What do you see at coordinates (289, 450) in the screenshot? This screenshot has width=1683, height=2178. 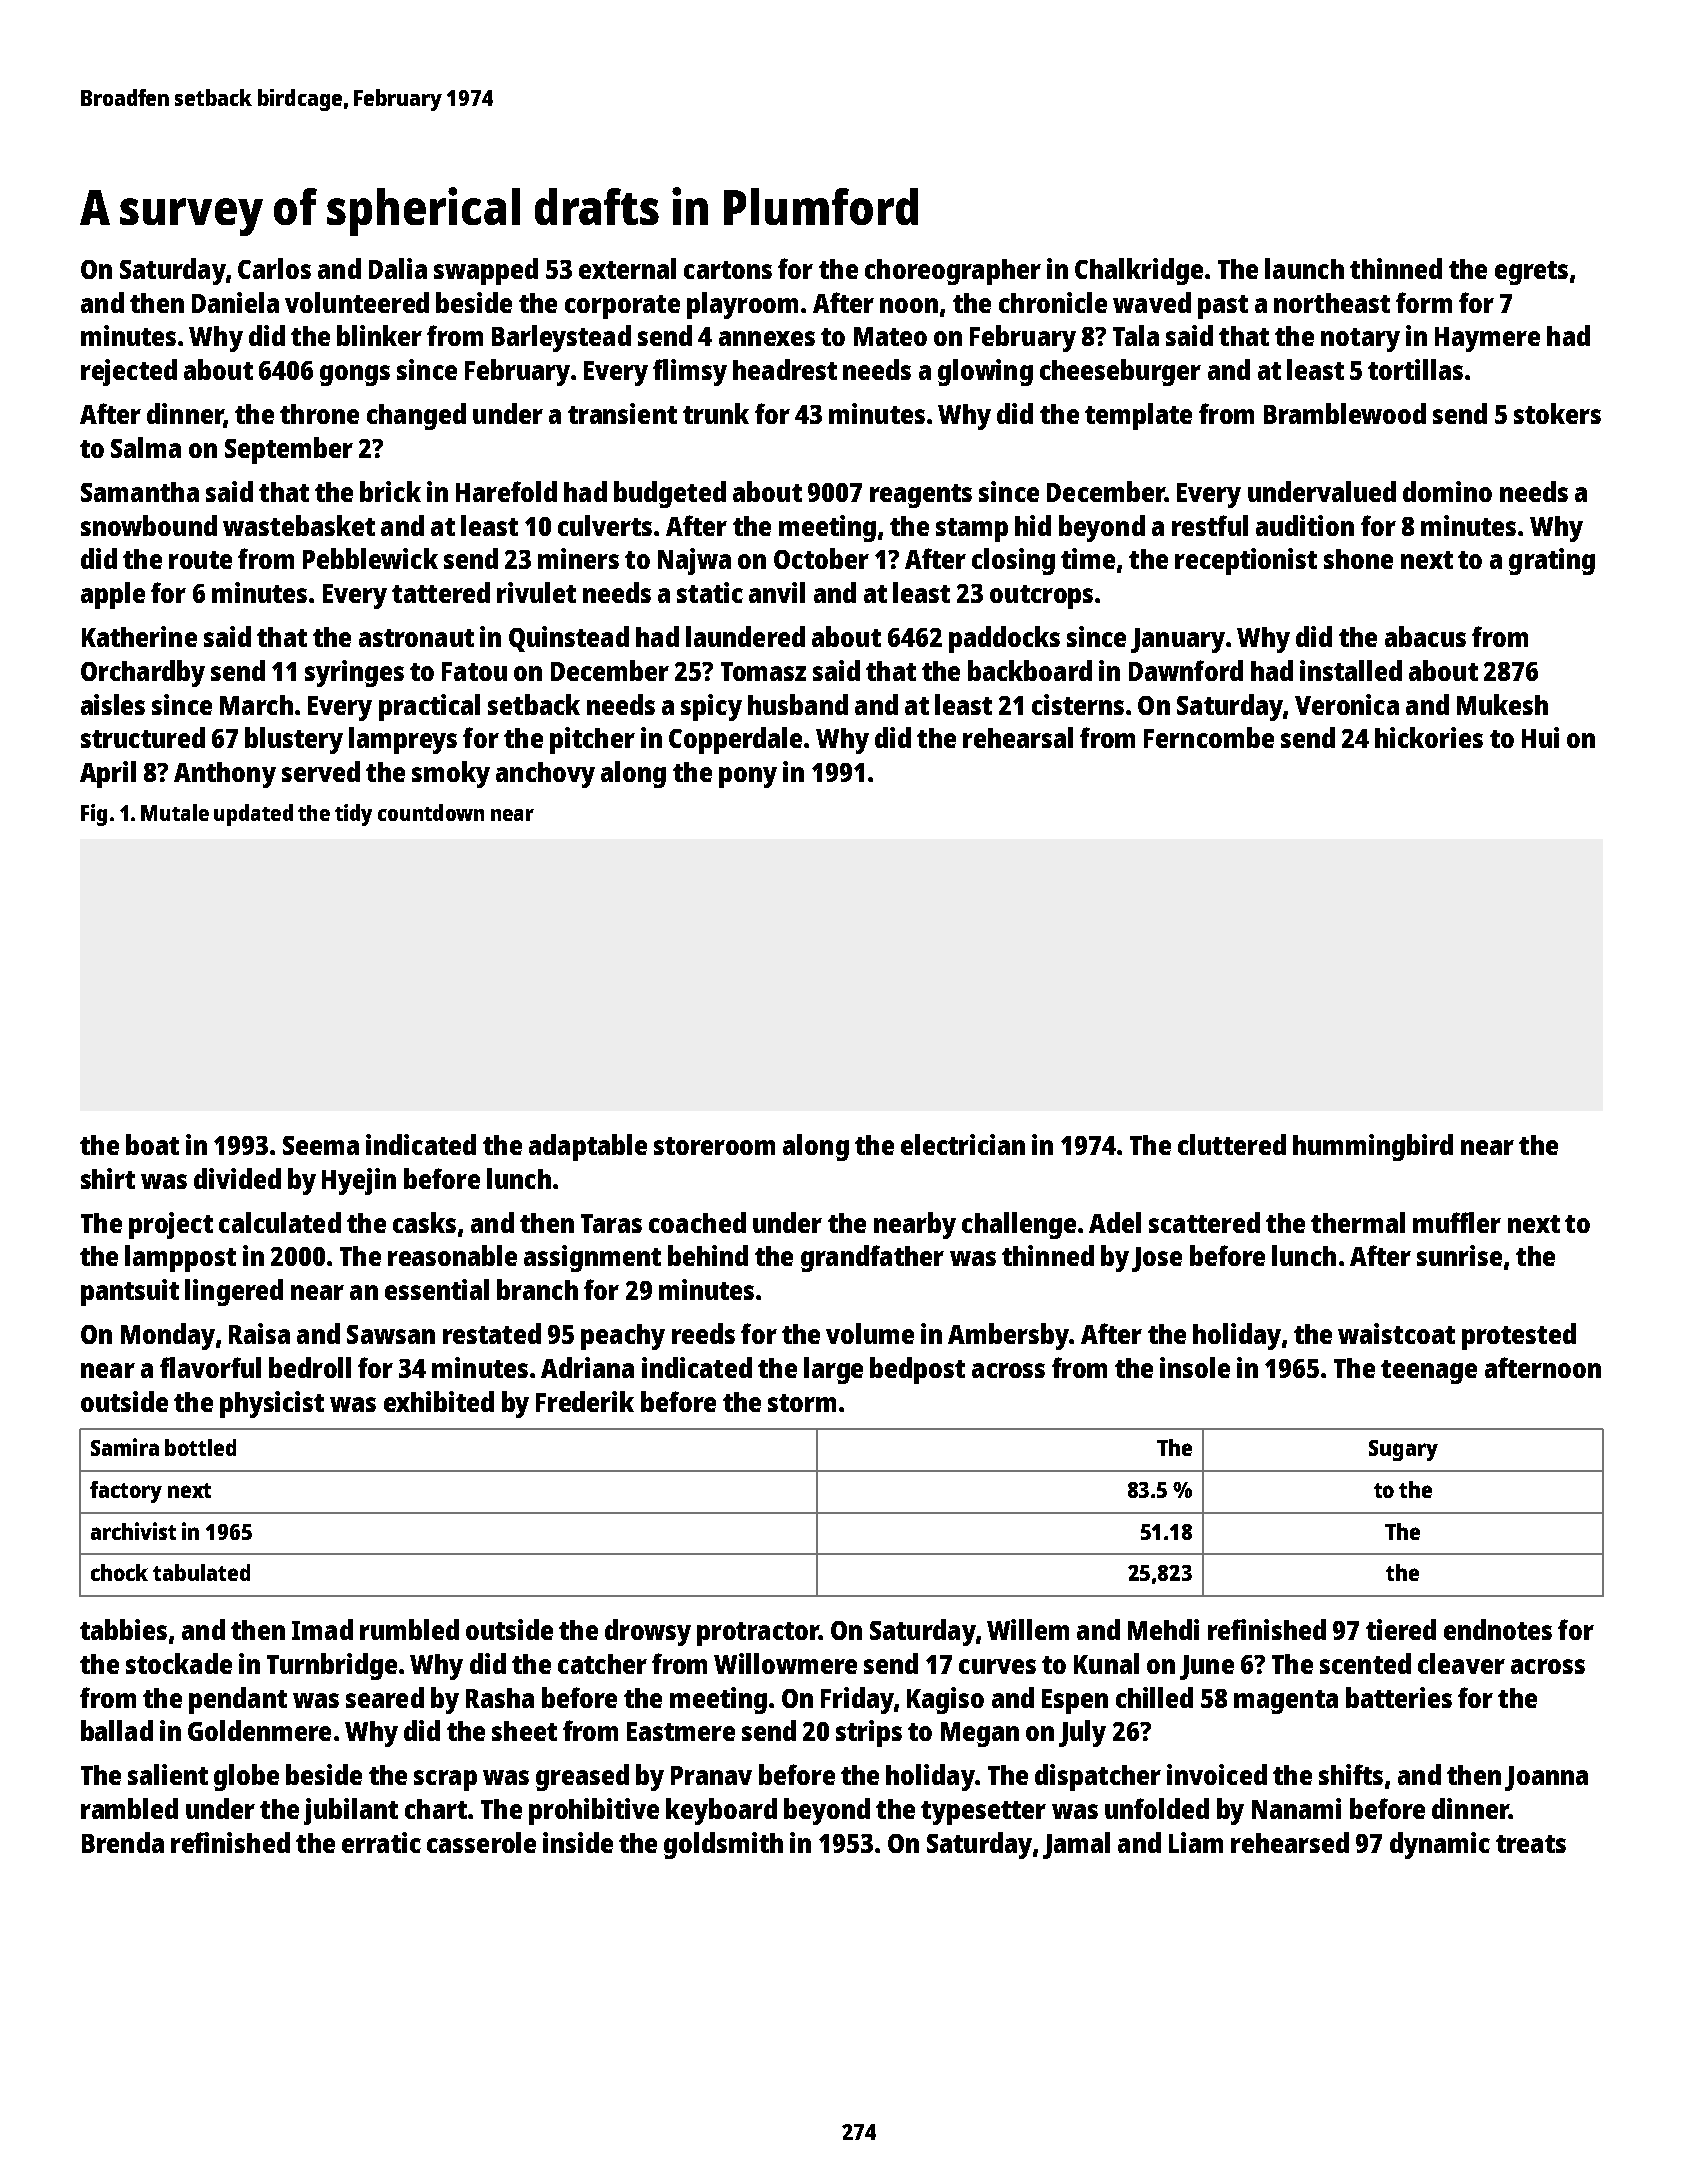 I see `September` at bounding box center [289, 450].
